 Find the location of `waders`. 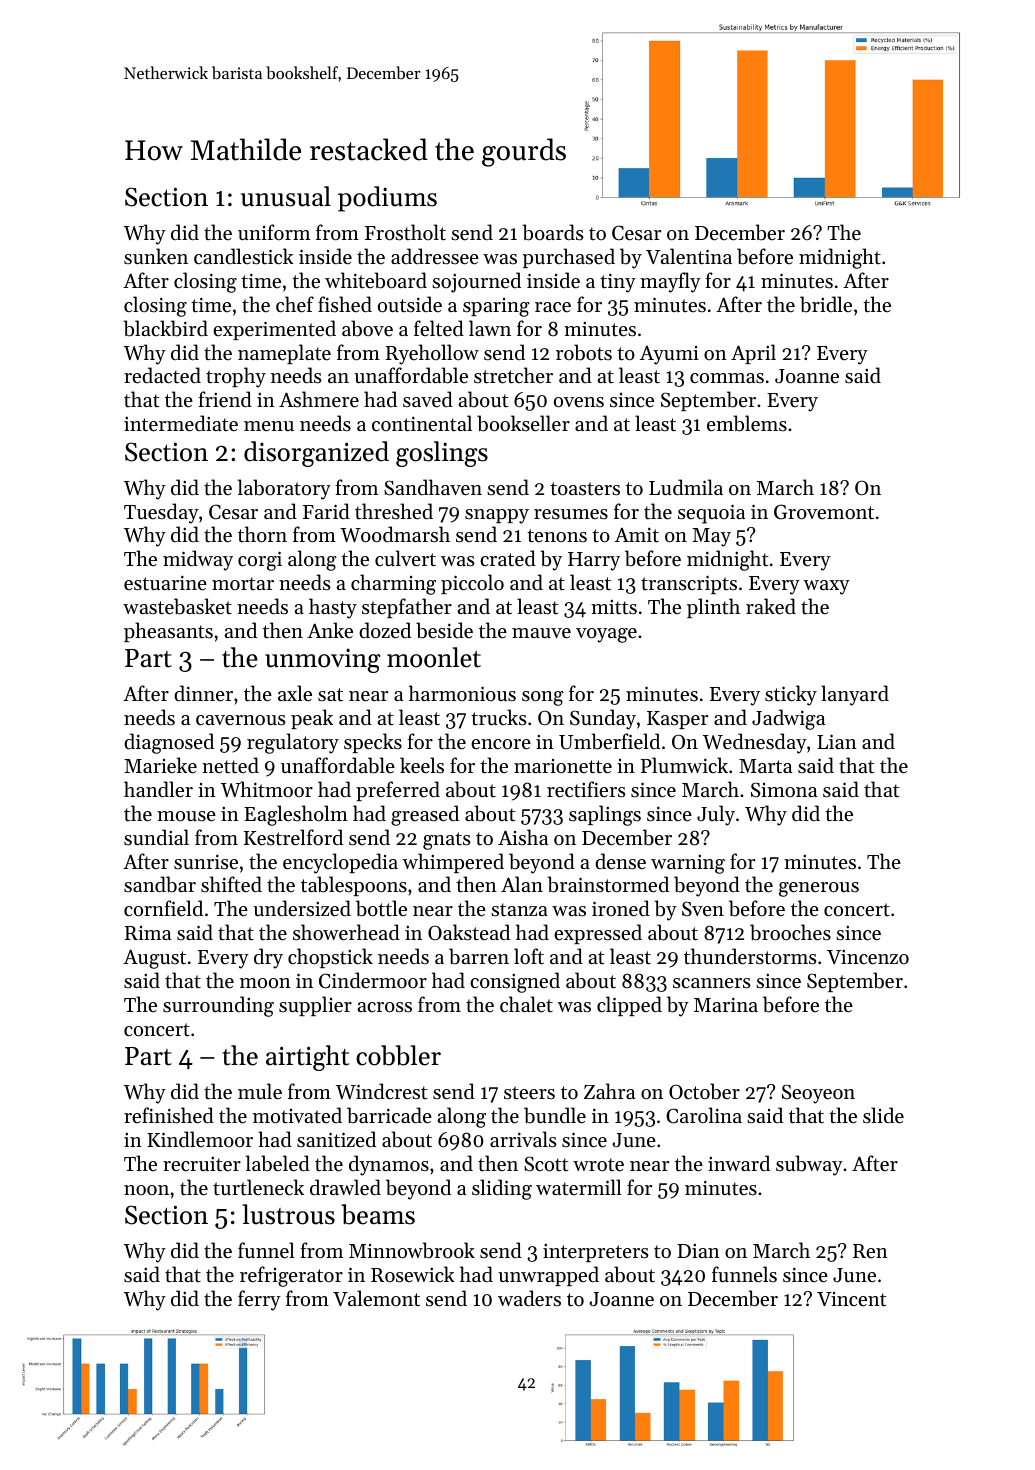

waders is located at coordinates (529, 1298).
